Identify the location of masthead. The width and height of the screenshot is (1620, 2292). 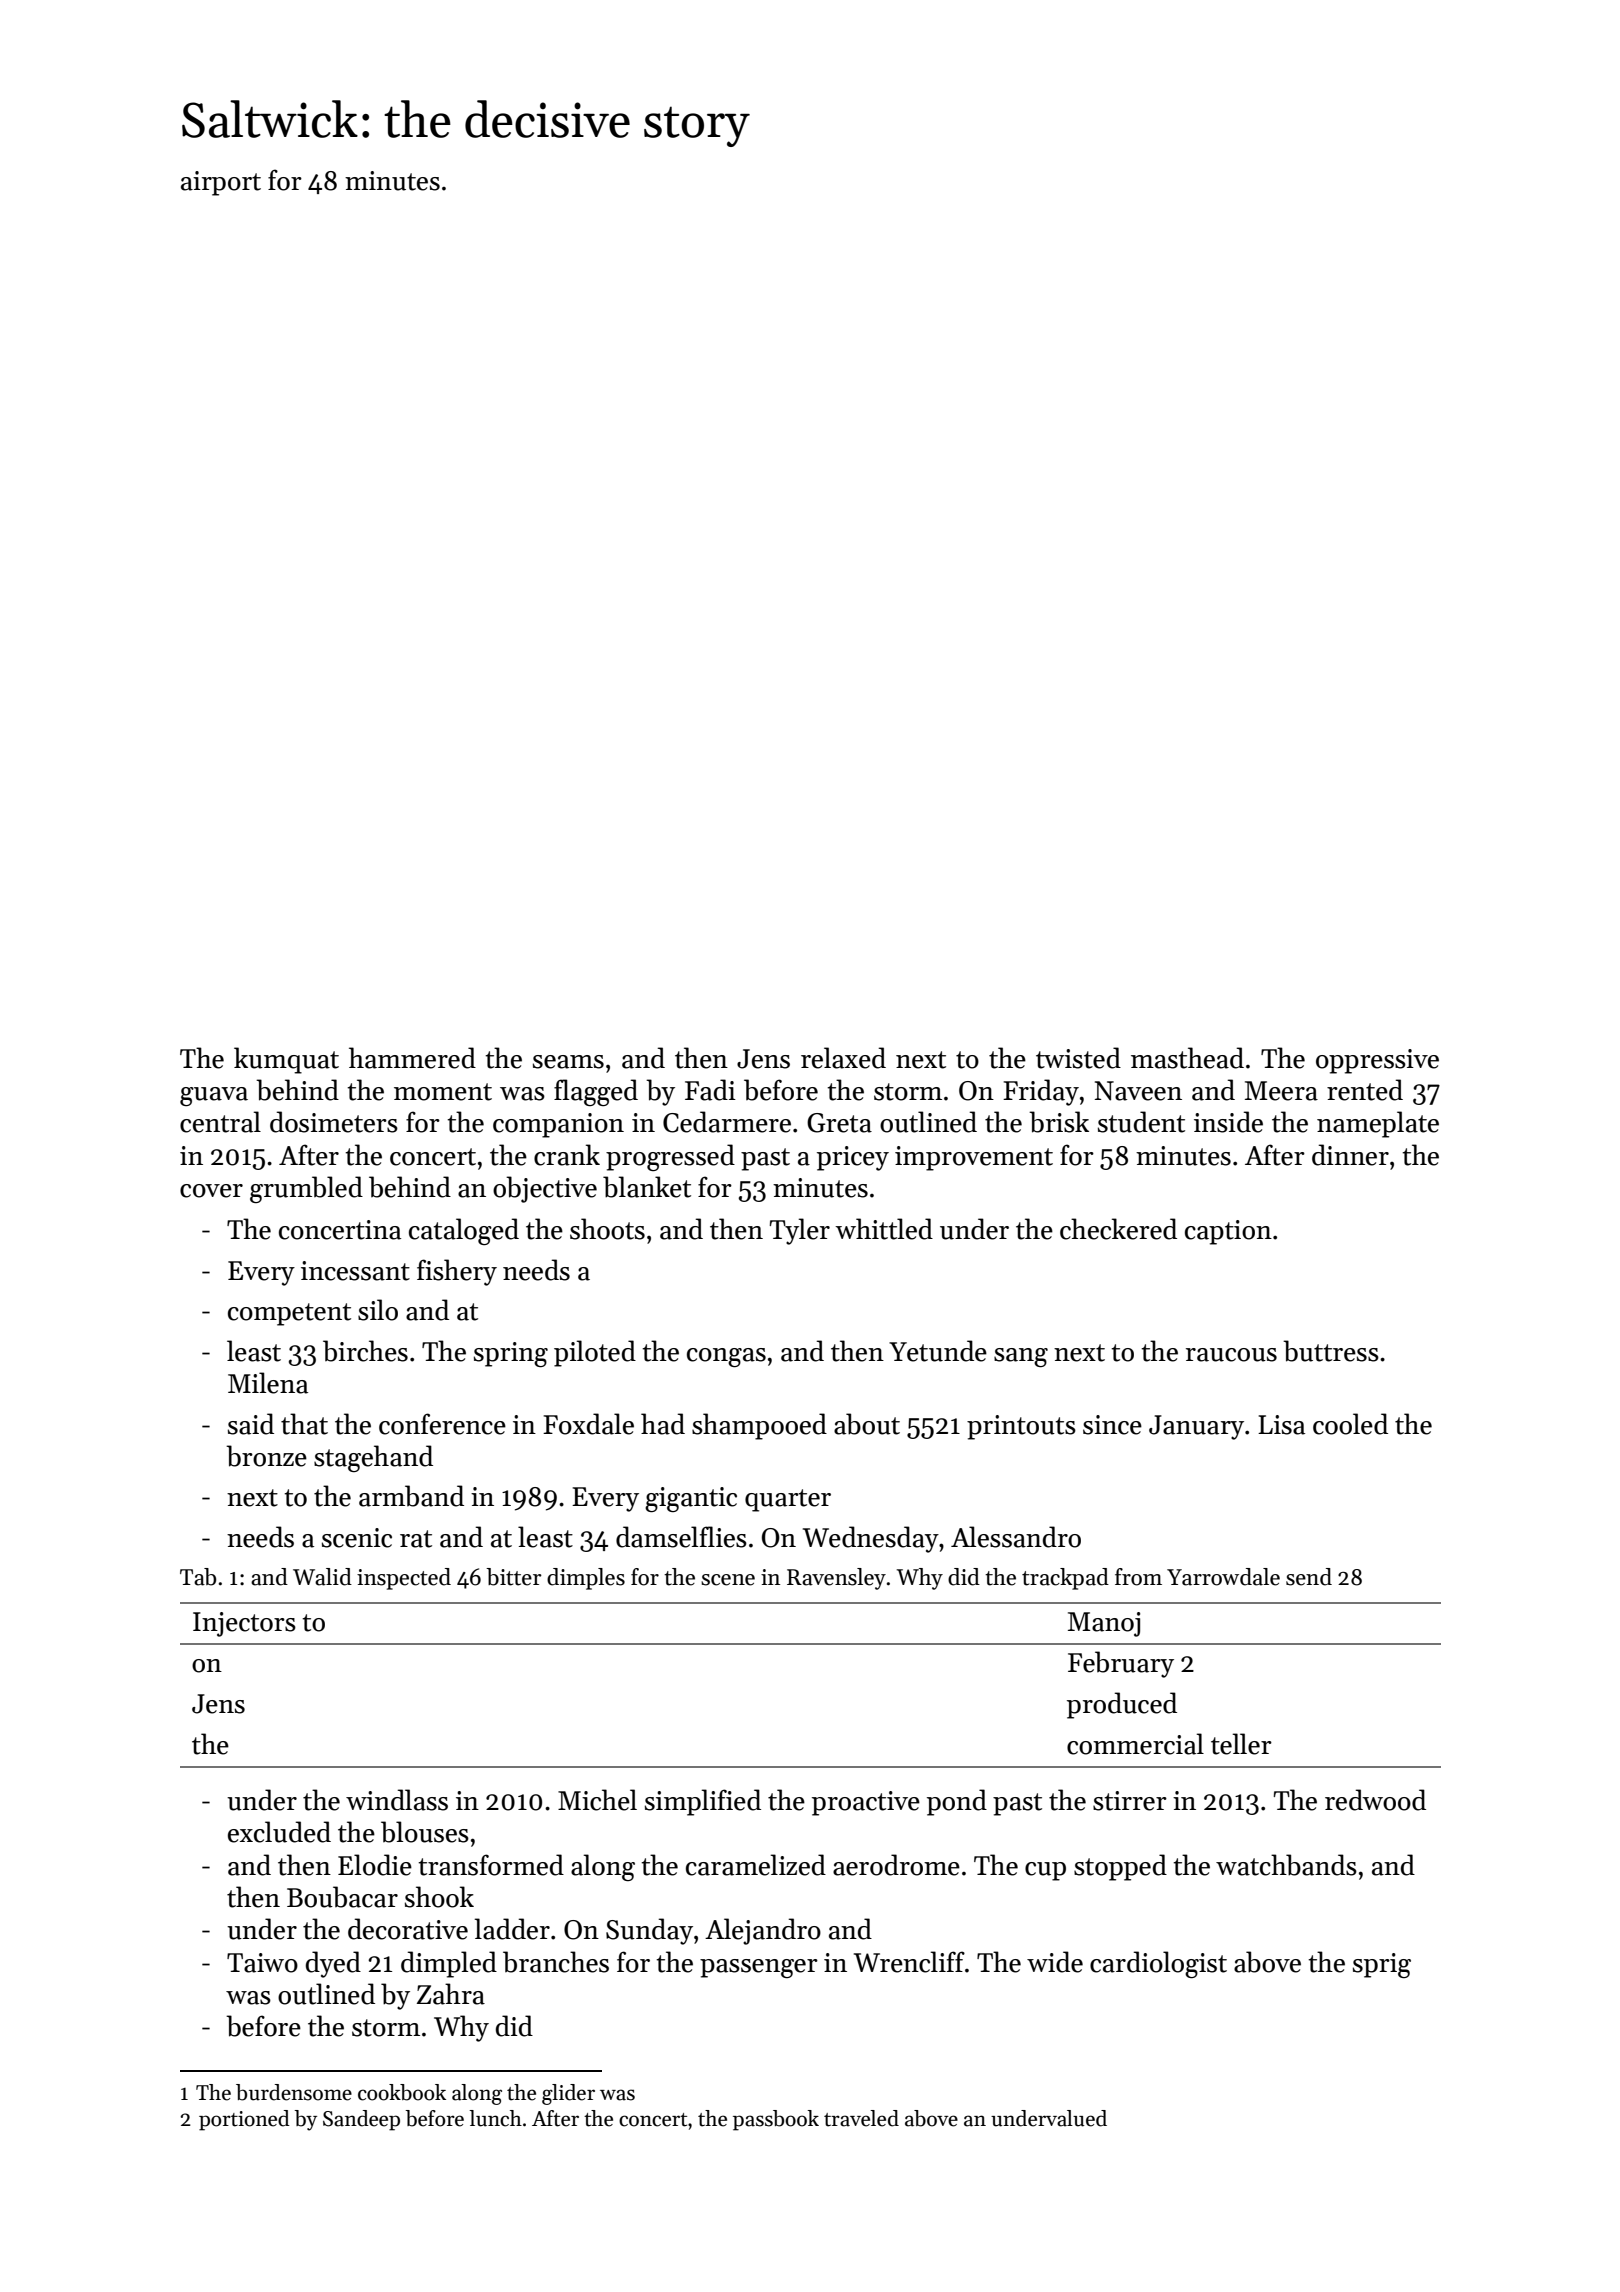
(1187, 1058).
